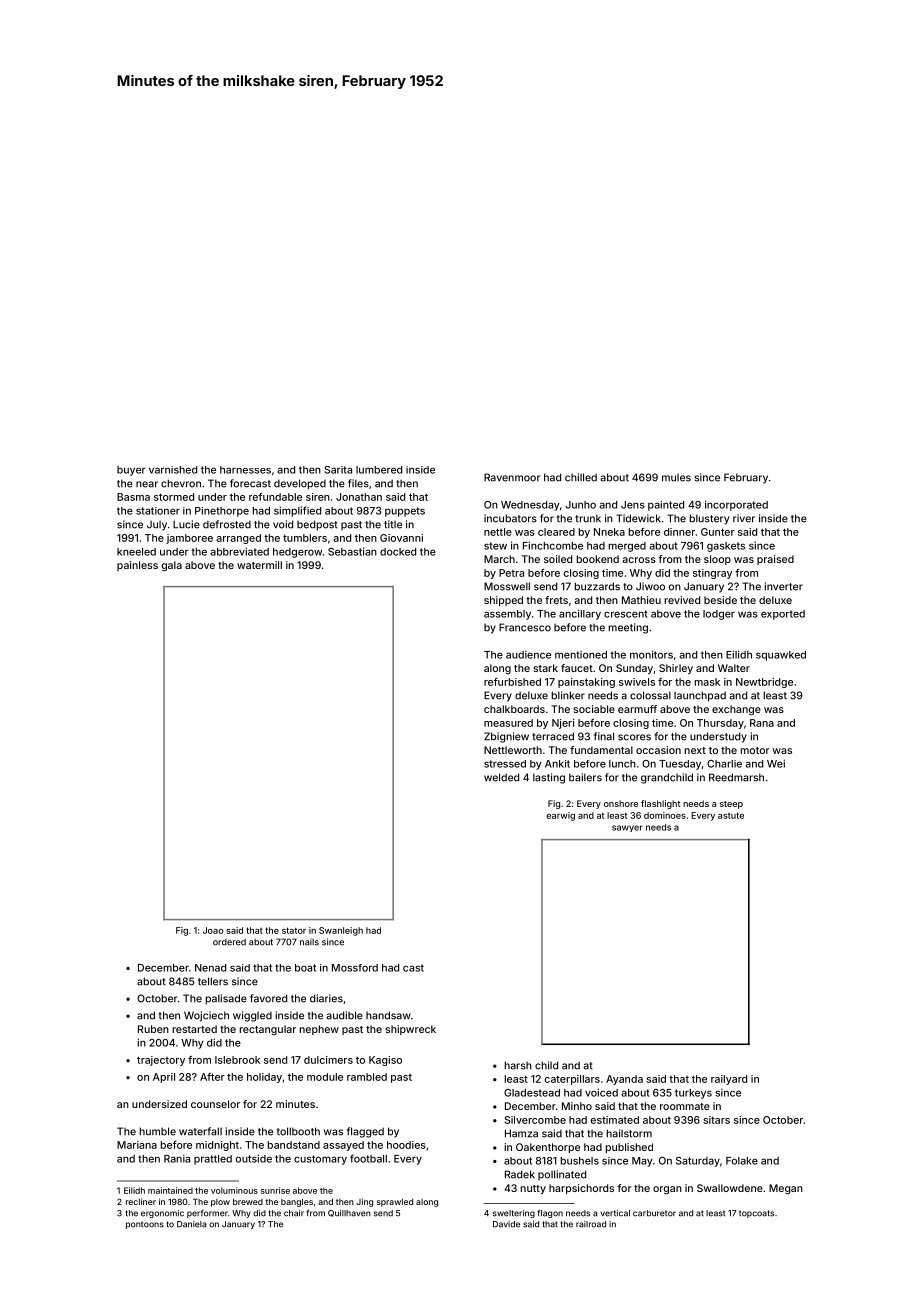  Describe the element at coordinates (341, 931) in the page. I see `Swanleigh` at that location.
